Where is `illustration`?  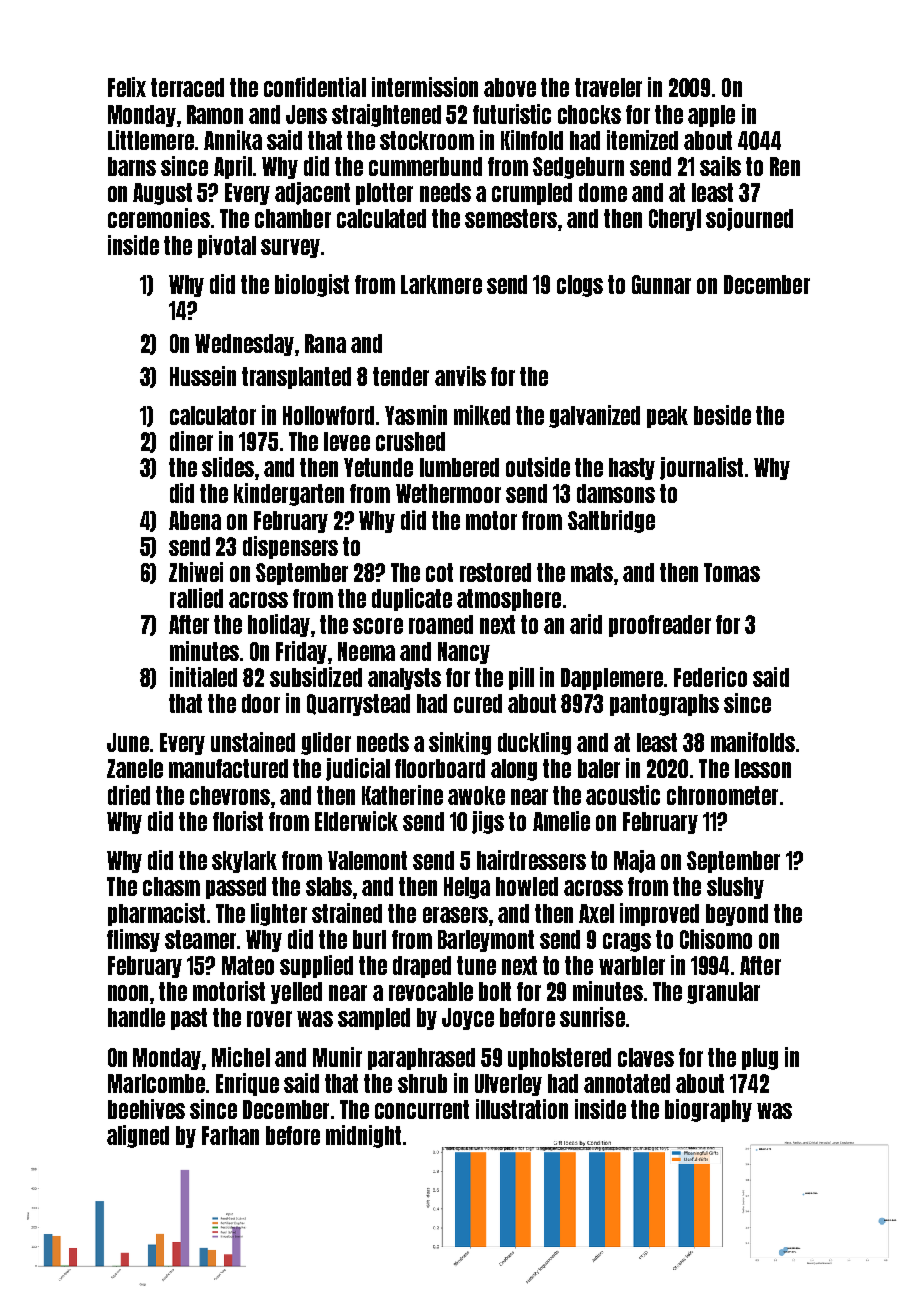 illustration is located at coordinates (522, 1109).
